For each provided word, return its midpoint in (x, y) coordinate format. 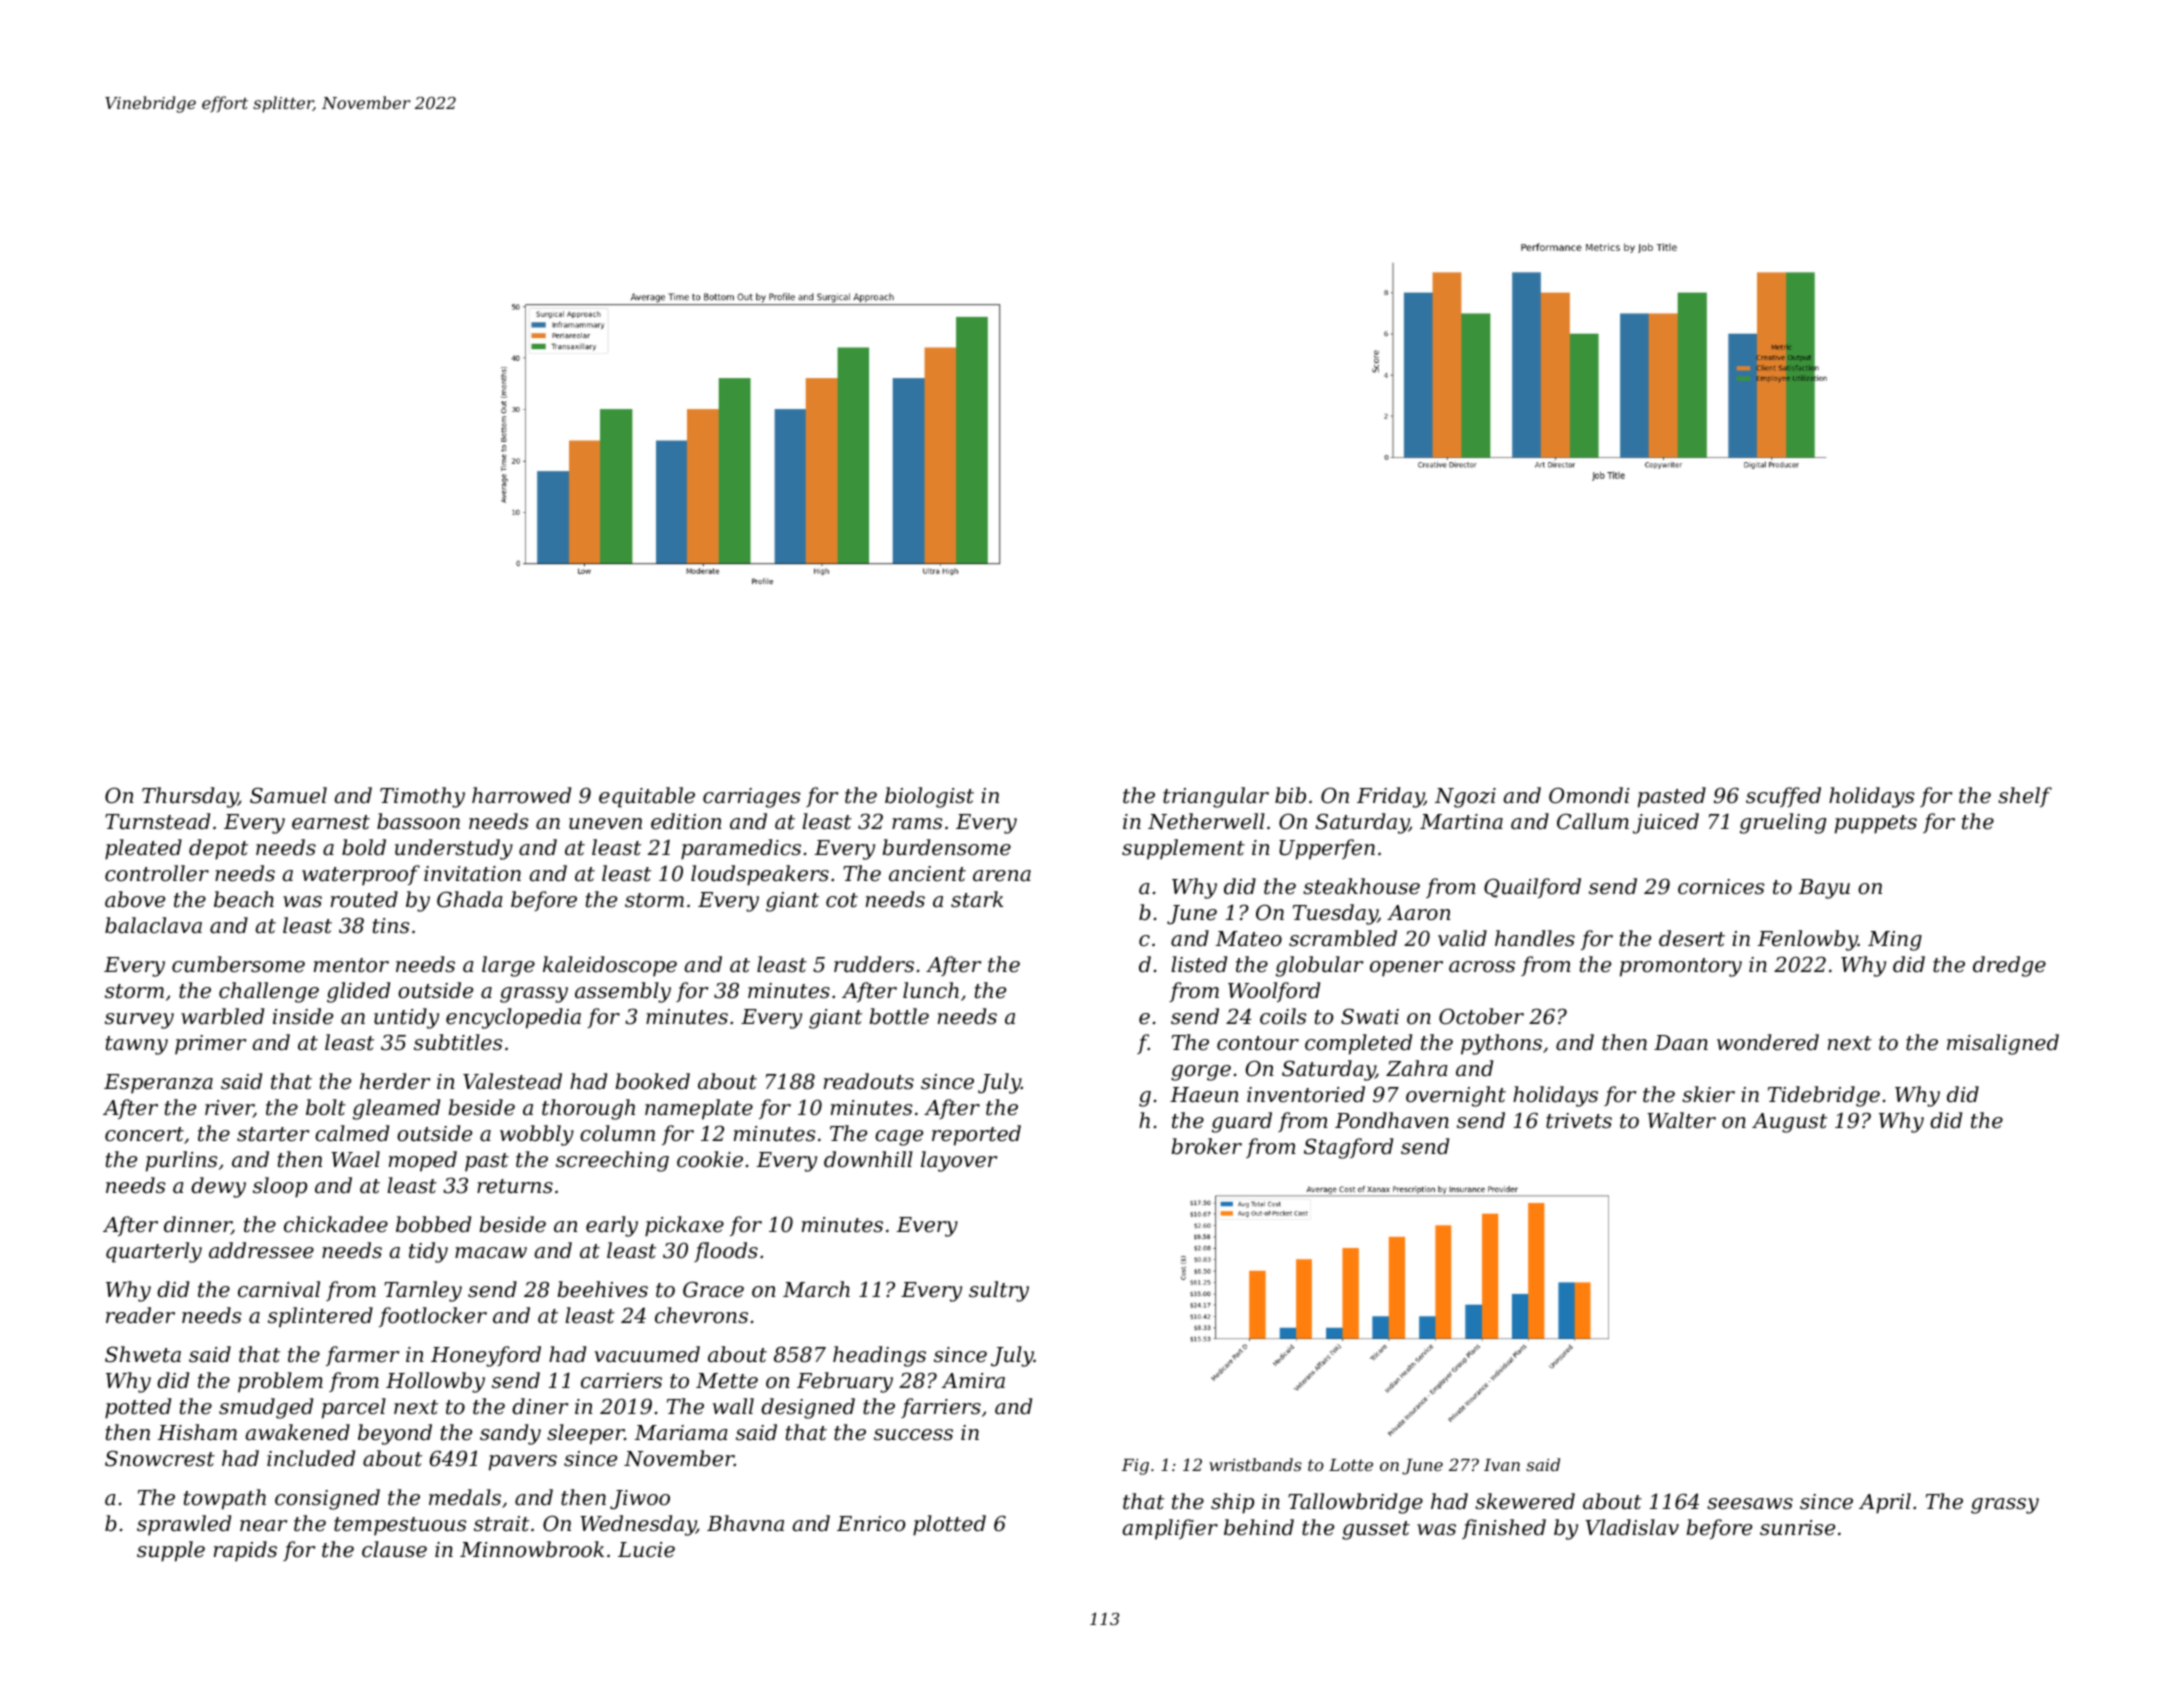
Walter (1681, 1120)
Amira (973, 1381)
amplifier (1170, 1529)
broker (1206, 1146)
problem (280, 1382)
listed (1199, 964)
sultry (999, 1291)
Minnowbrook (532, 1549)
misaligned (2003, 1044)
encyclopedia (513, 1018)
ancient (927, 874)
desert (1692, 938)
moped (423, 1161)
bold (364, 847)
